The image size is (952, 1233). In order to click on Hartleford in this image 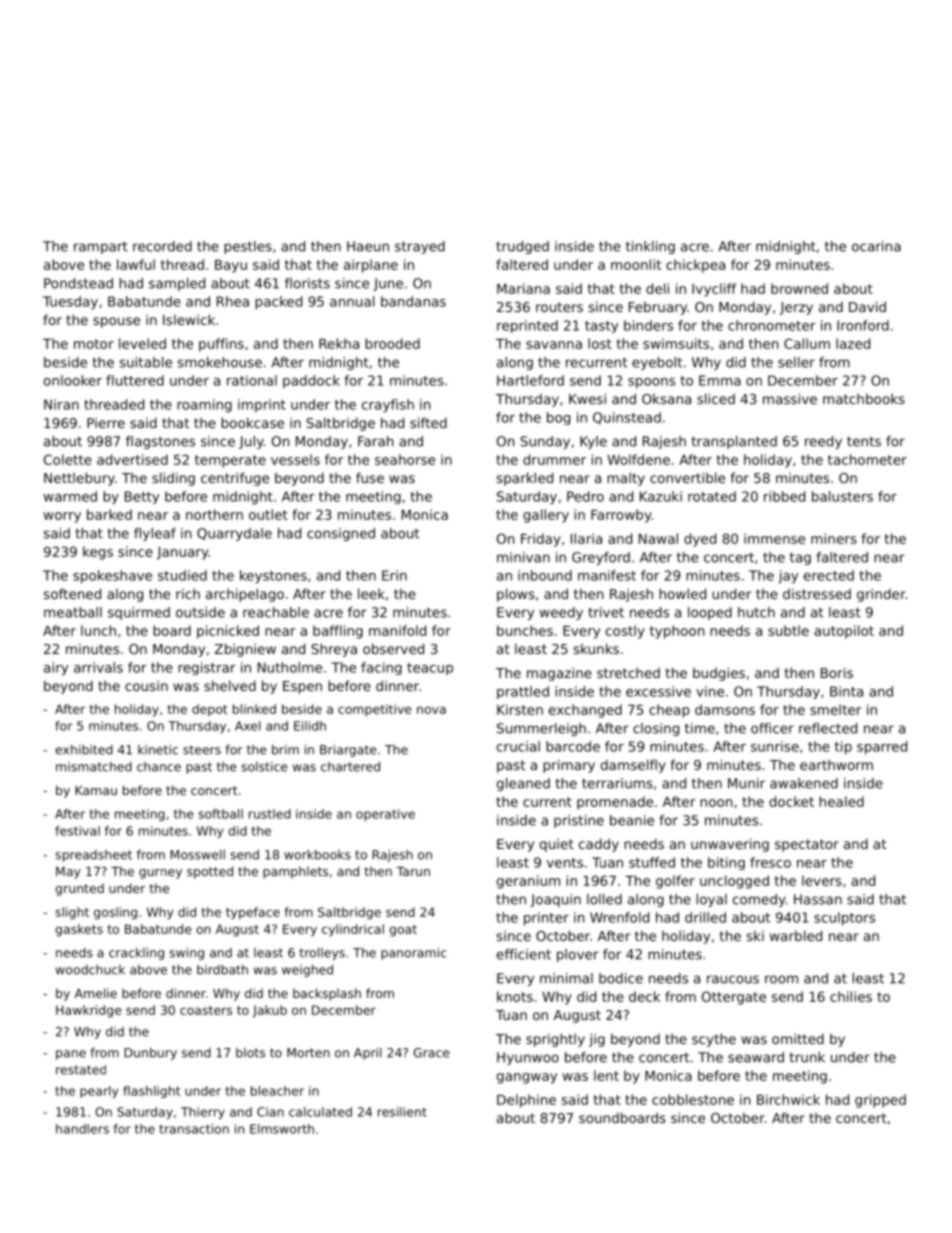, I will do `click(530, 380)`.
